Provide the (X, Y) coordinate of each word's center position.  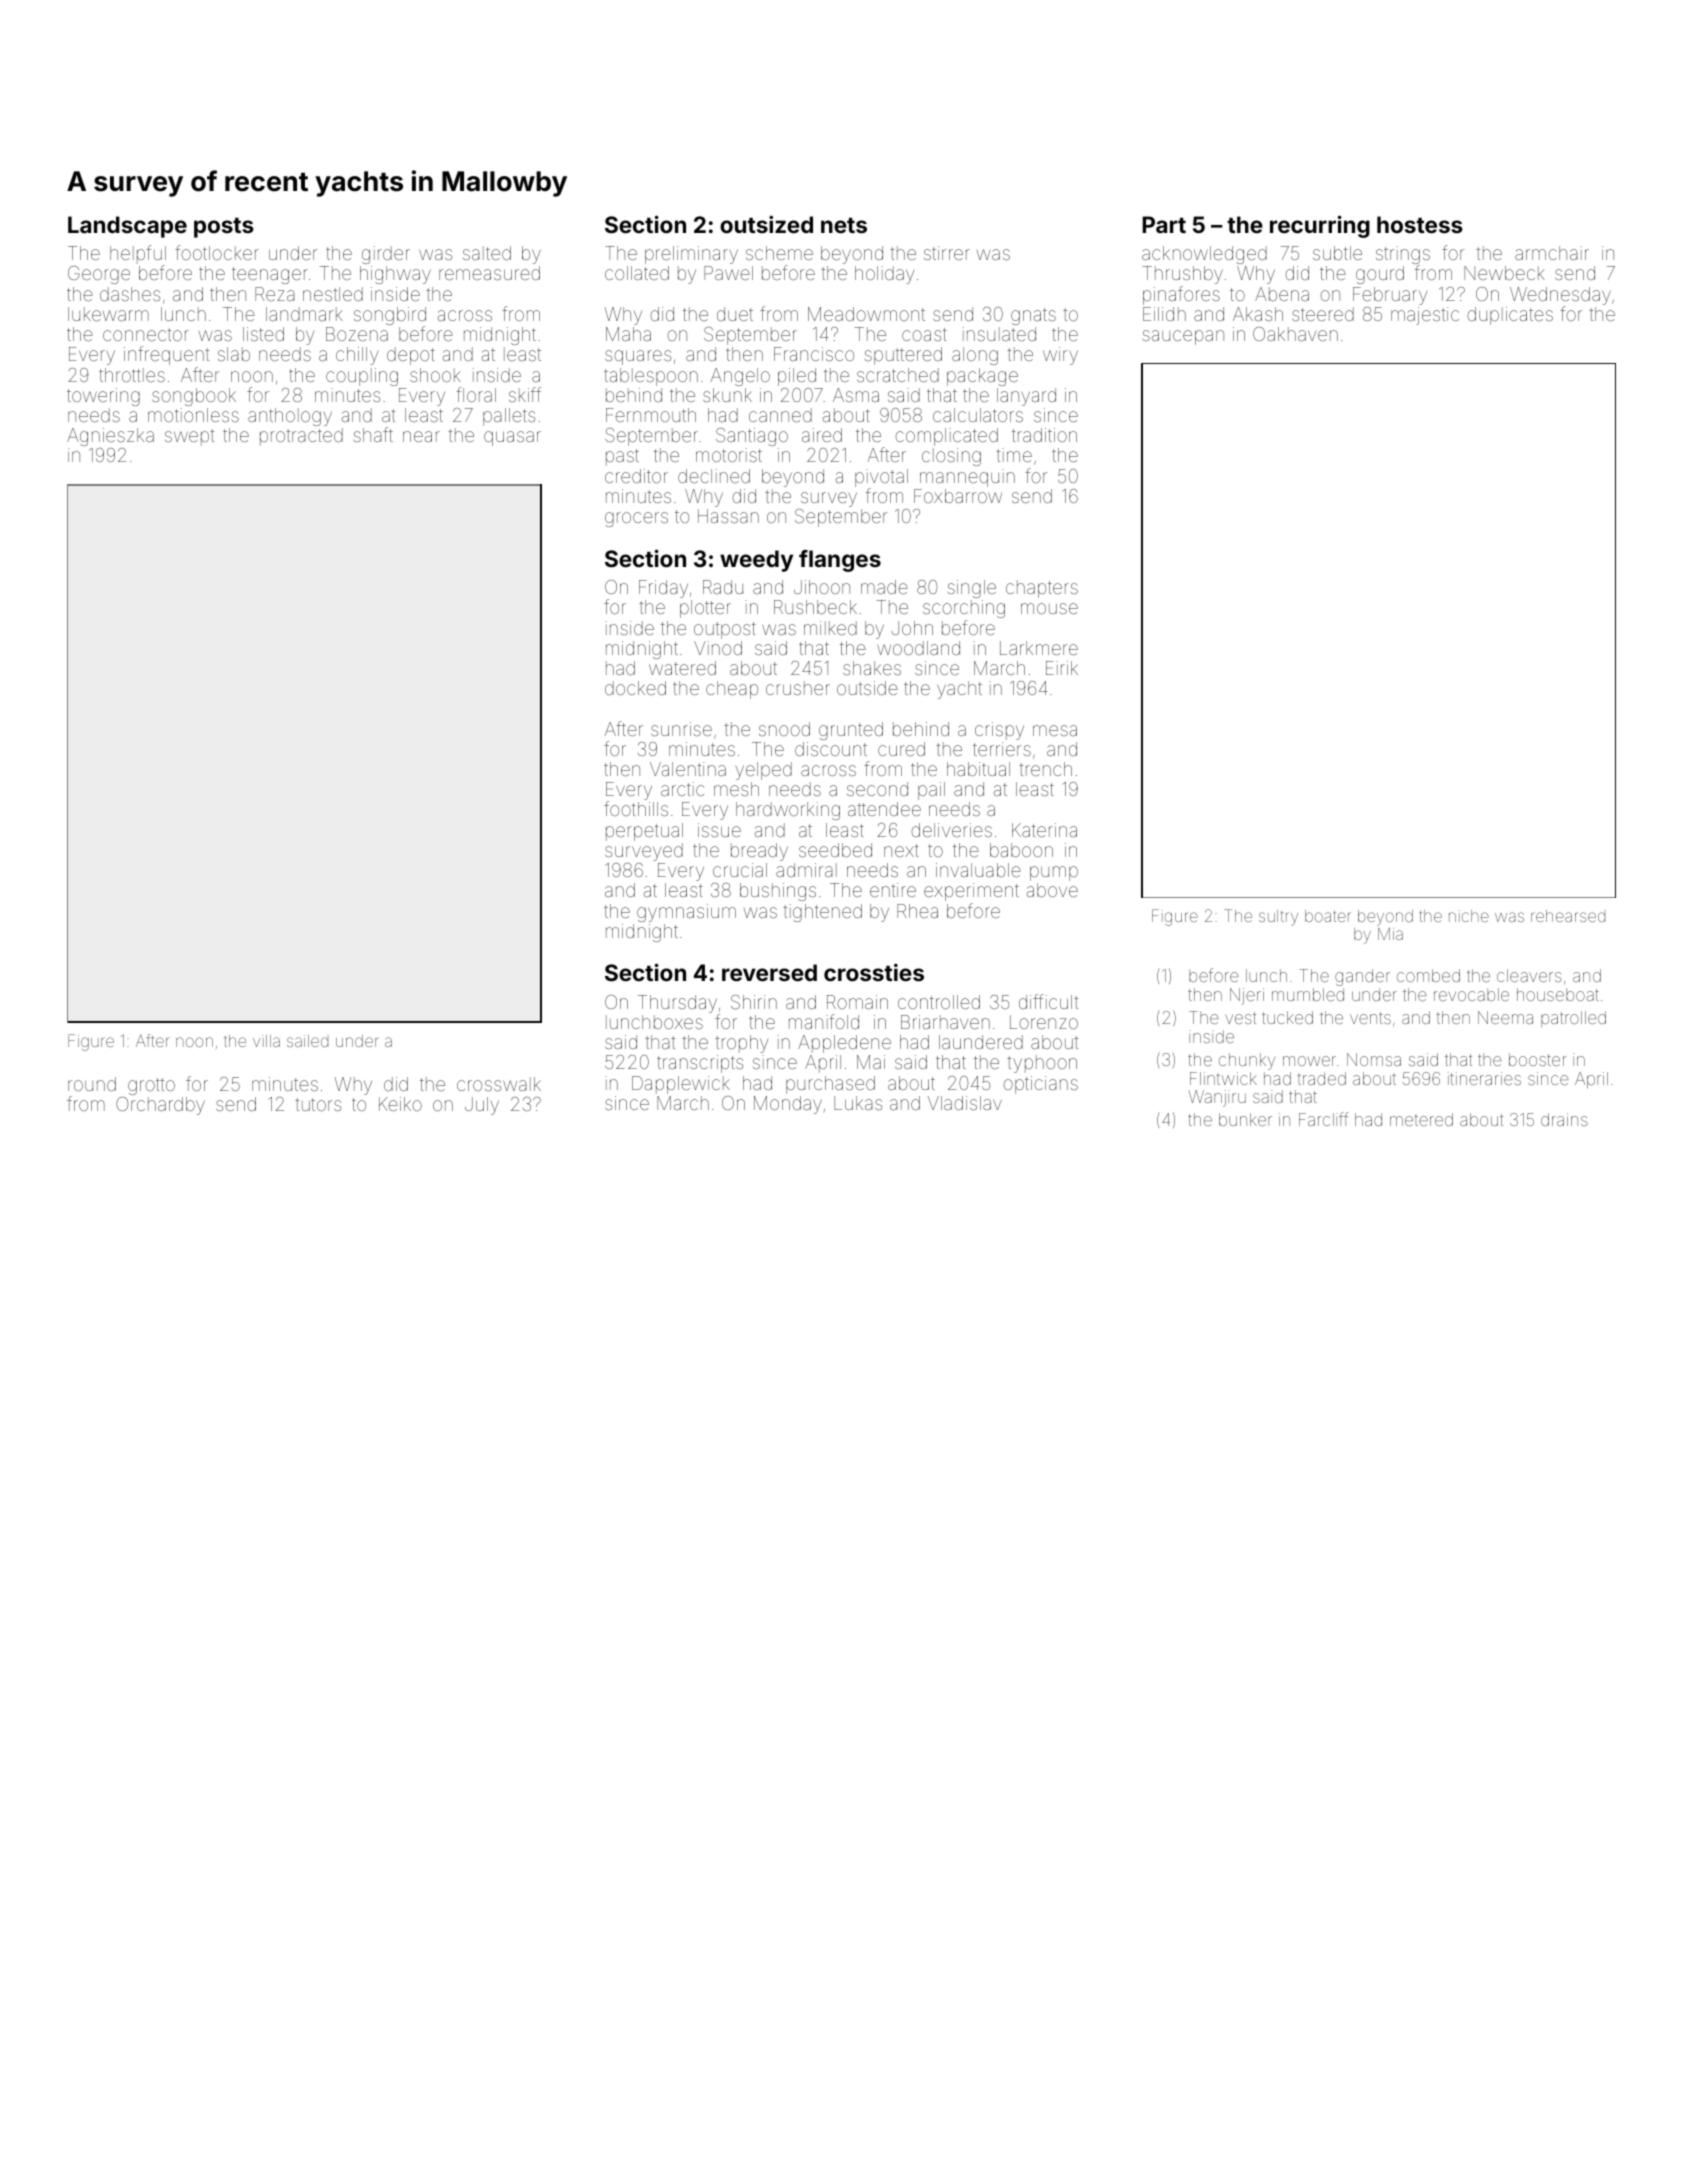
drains (1564, 1119)
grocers (636, 519)
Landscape (127, 227)
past (622, 457)
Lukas (858, 1103)
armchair (1552, 253)
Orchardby (160, 1106)
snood (784, 729)
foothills (636, 809)
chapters (1042, 589)
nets (844, 225)
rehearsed (1568, 916)
